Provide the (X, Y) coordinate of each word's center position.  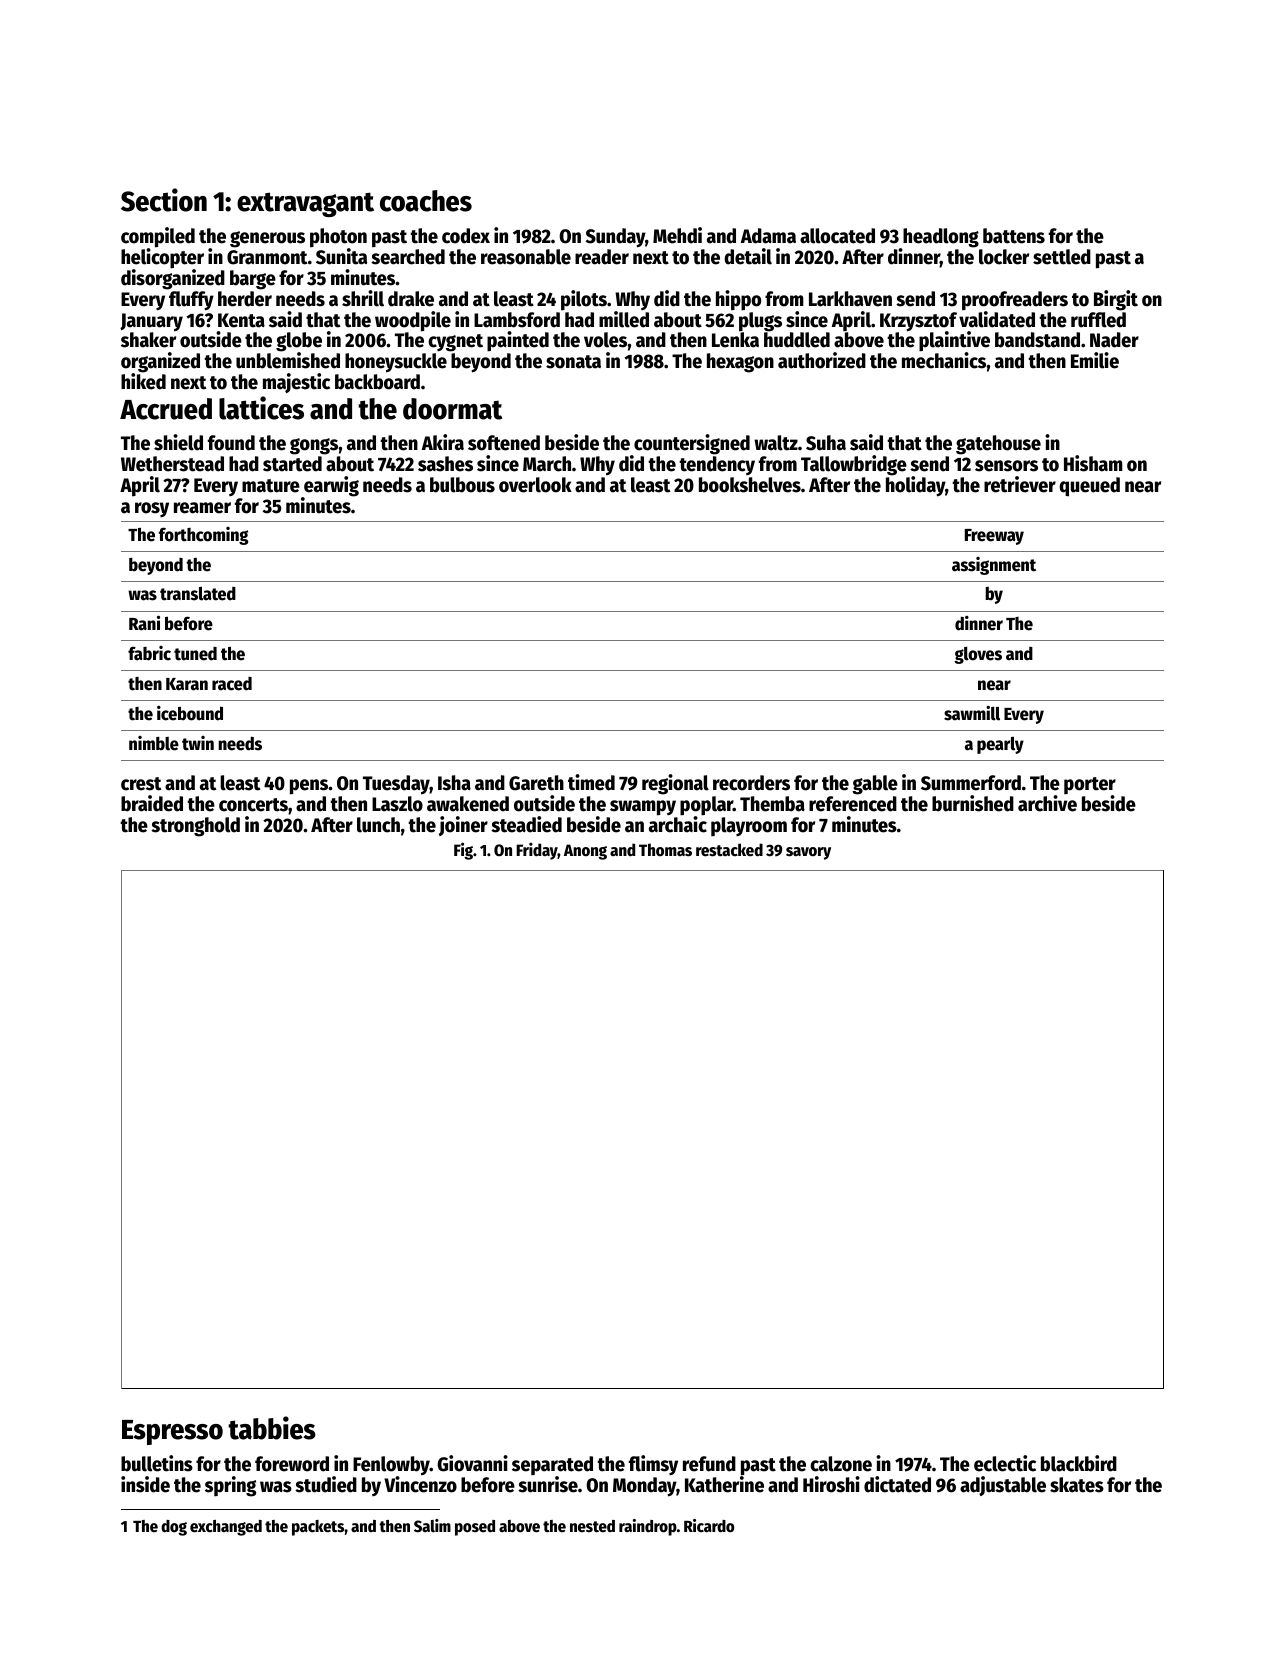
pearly (1000, 745)
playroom (749, 826)
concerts (253, 805)
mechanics (944, 361)
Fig (463, 851)
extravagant (305, 204)
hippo (738, 300)
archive (1047, 803)
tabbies (272, 1428)
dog (174, 1528)
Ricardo (709, 1526)
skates (1077, 1485)
